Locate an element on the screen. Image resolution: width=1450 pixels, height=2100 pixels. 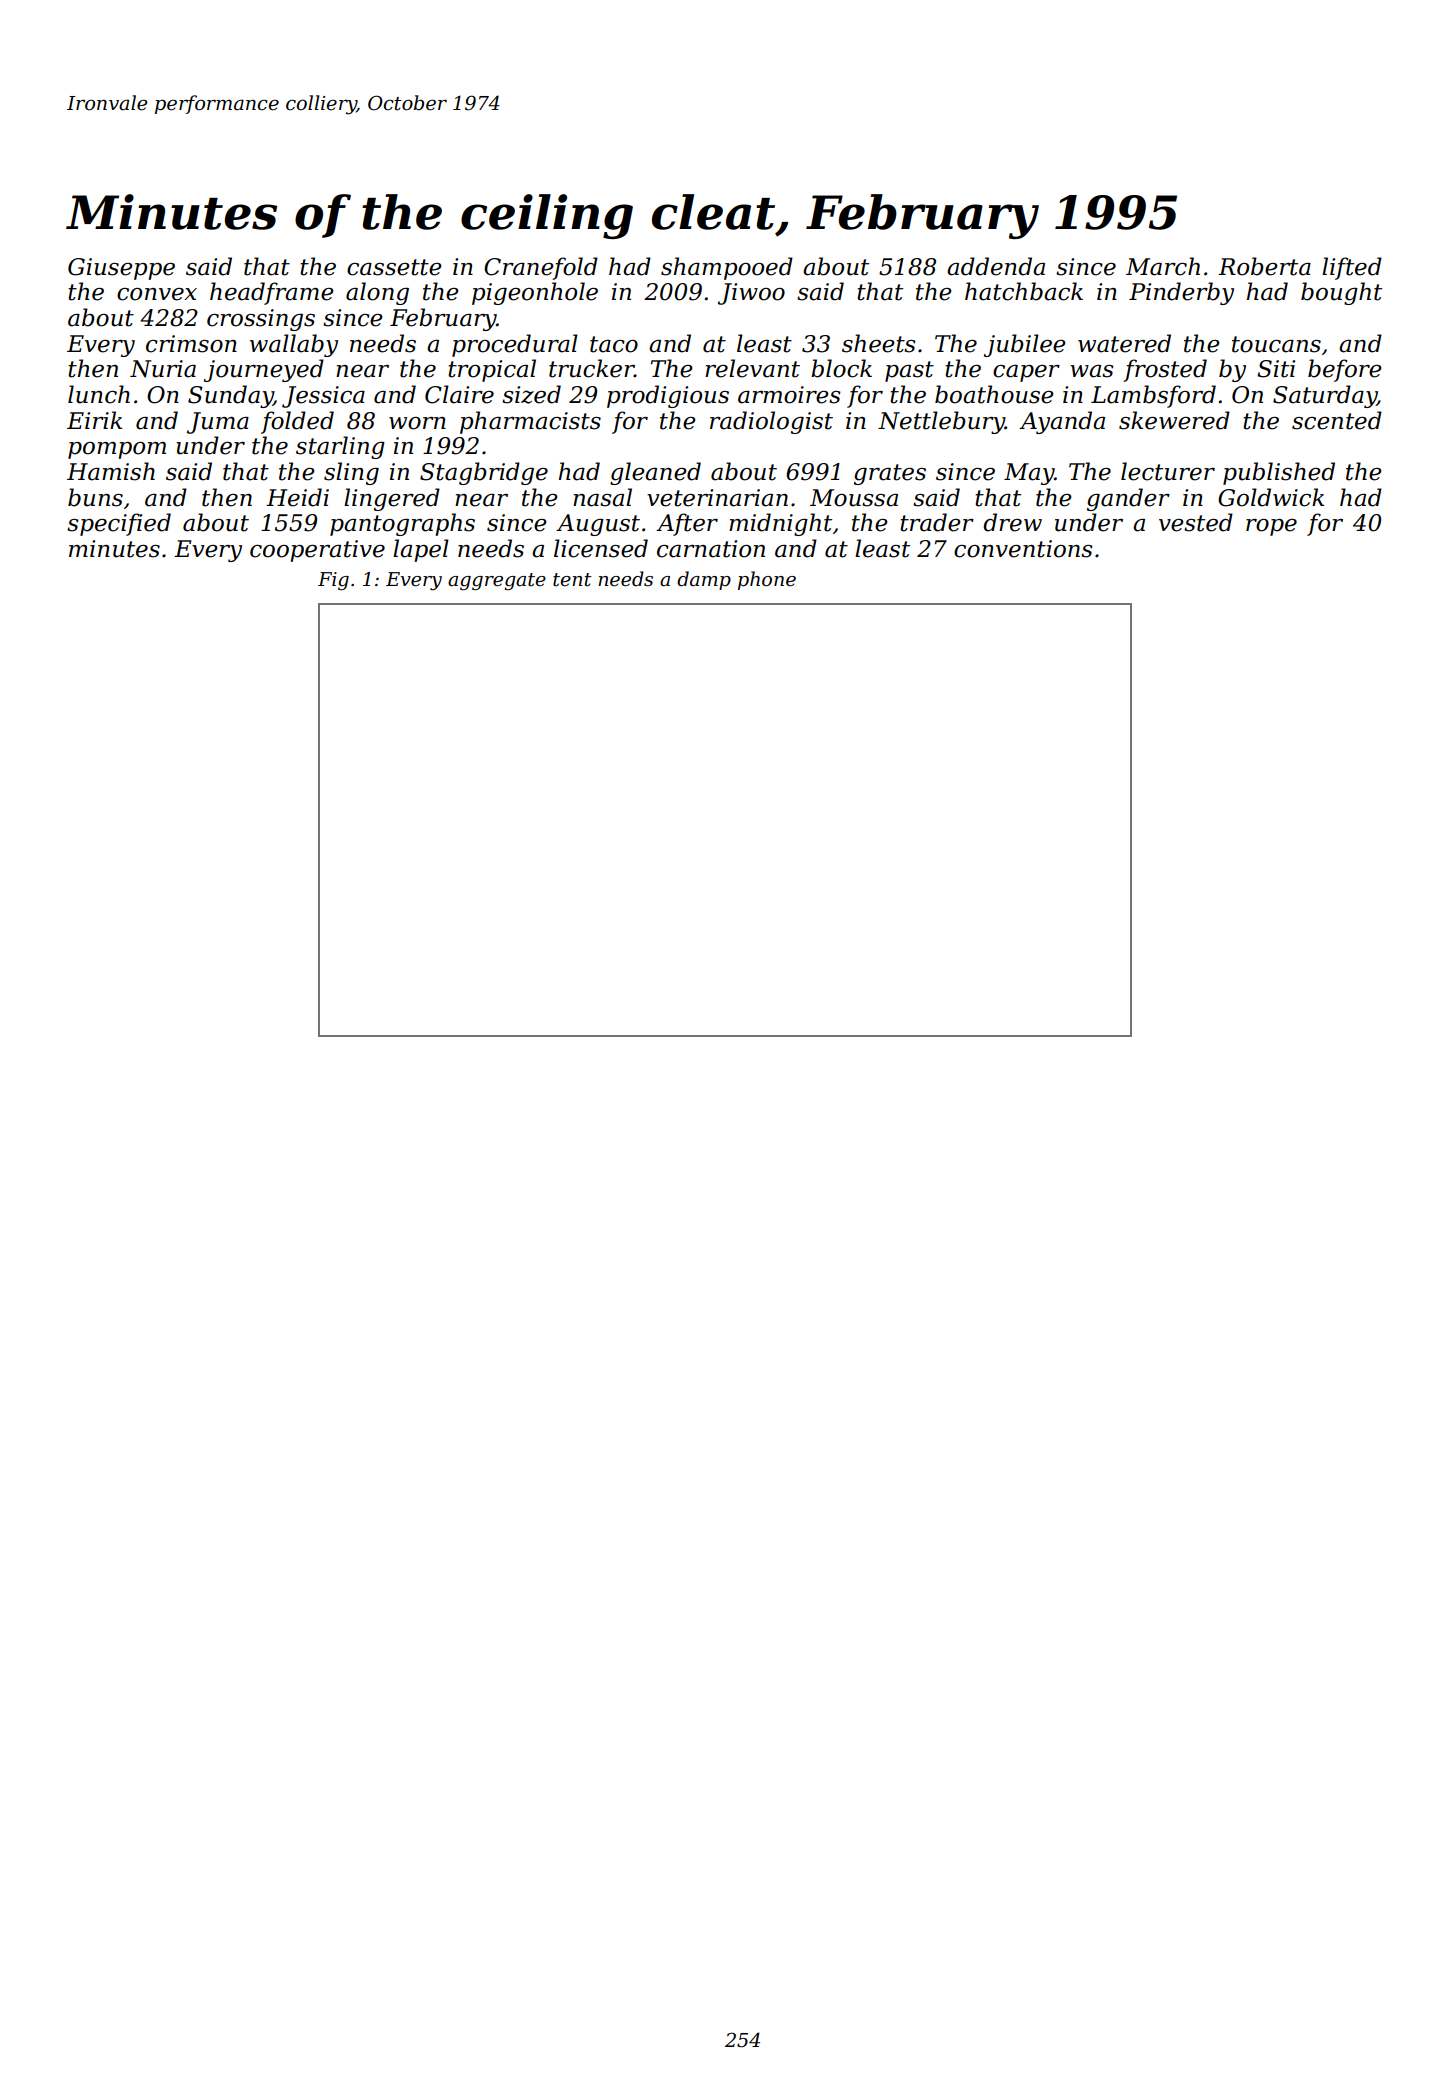
lunch is located at coordinates (99, 394).
